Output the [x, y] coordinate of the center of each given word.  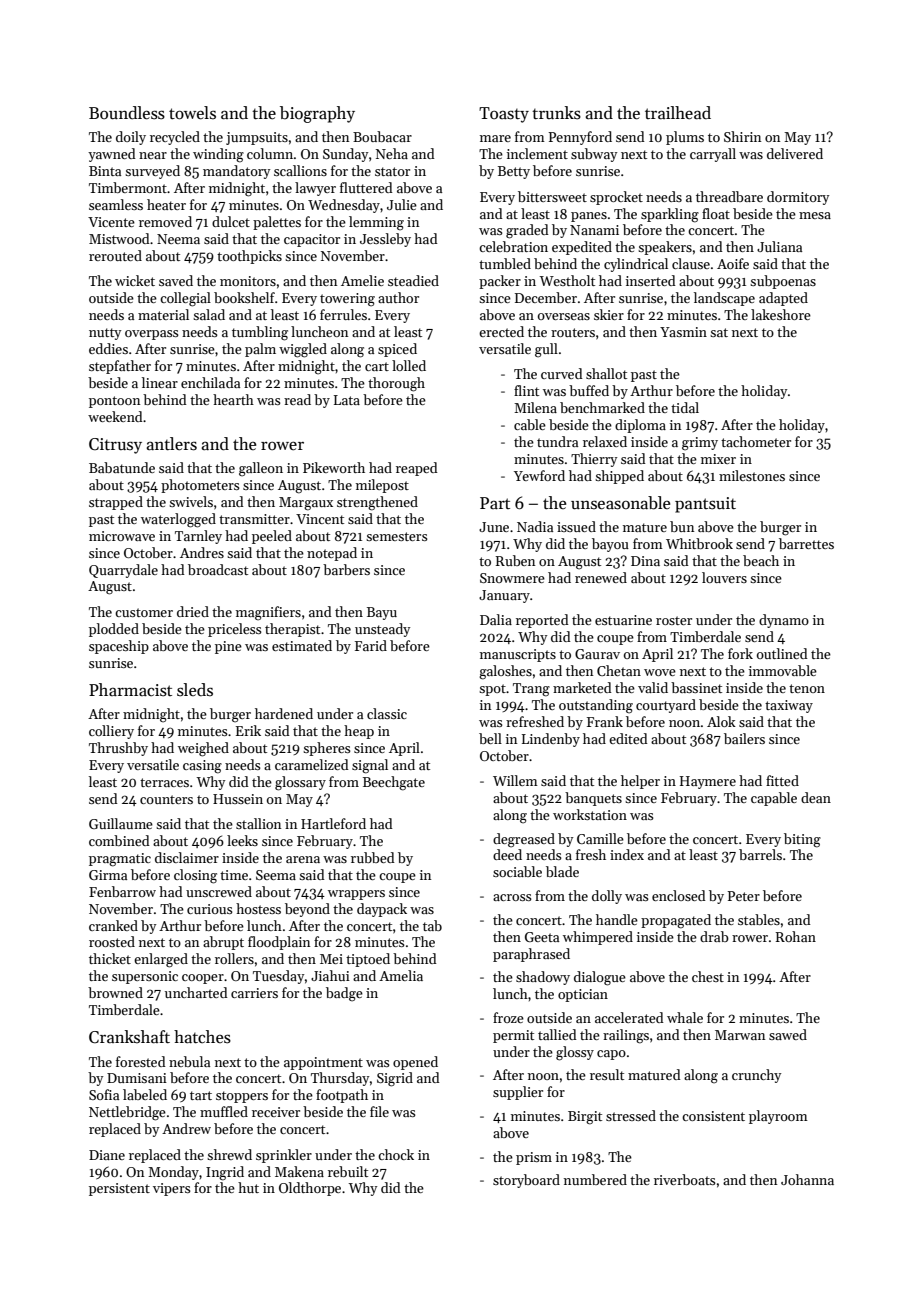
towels [192, 113]
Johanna [807, 1179]
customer [144, 612]
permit [513, 1036]
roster [674, 620]
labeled [145, 1094]
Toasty [504, 115]
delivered [795, 153]
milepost [382, 486]
